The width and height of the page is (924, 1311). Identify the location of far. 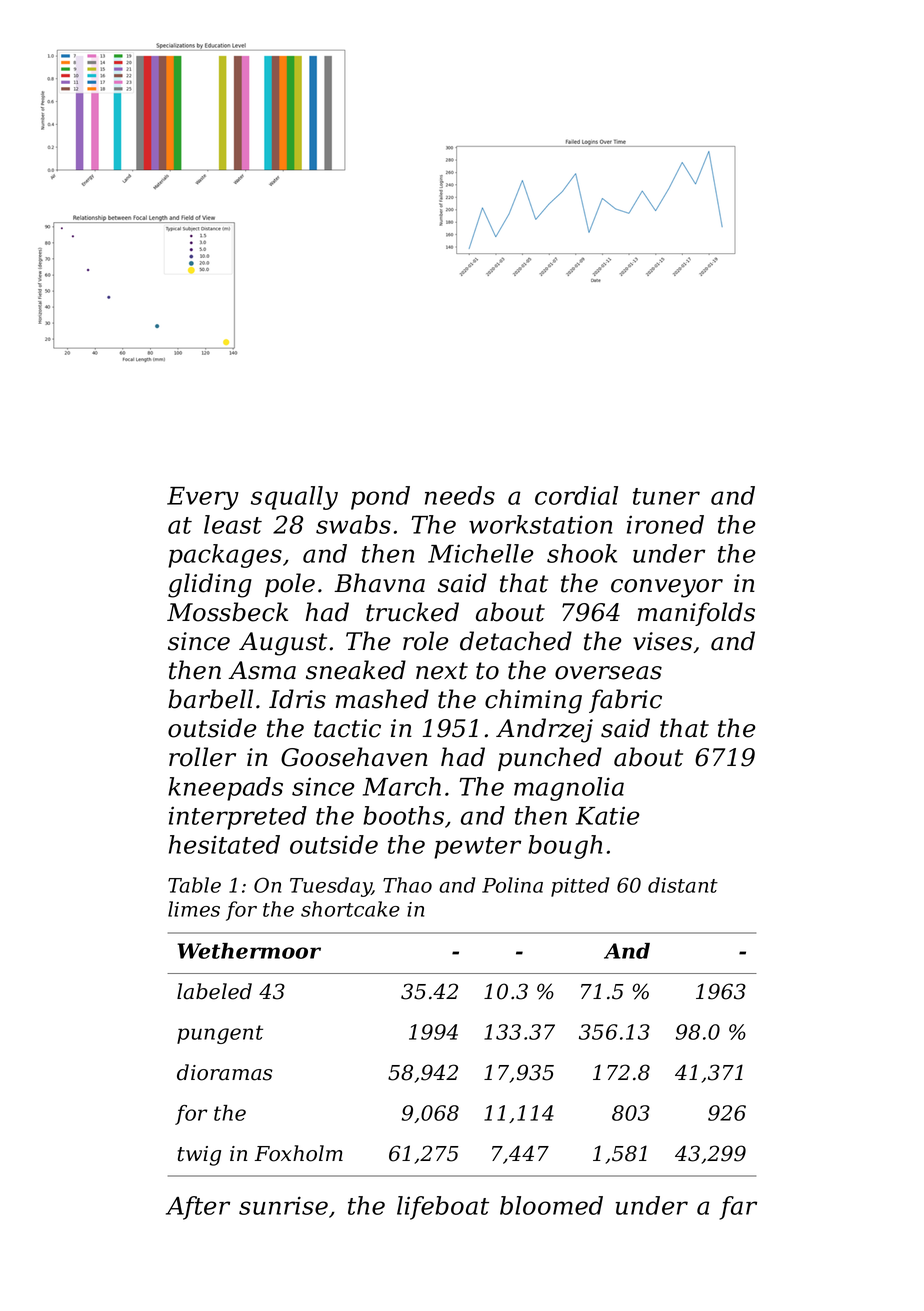
(738, 1208).
